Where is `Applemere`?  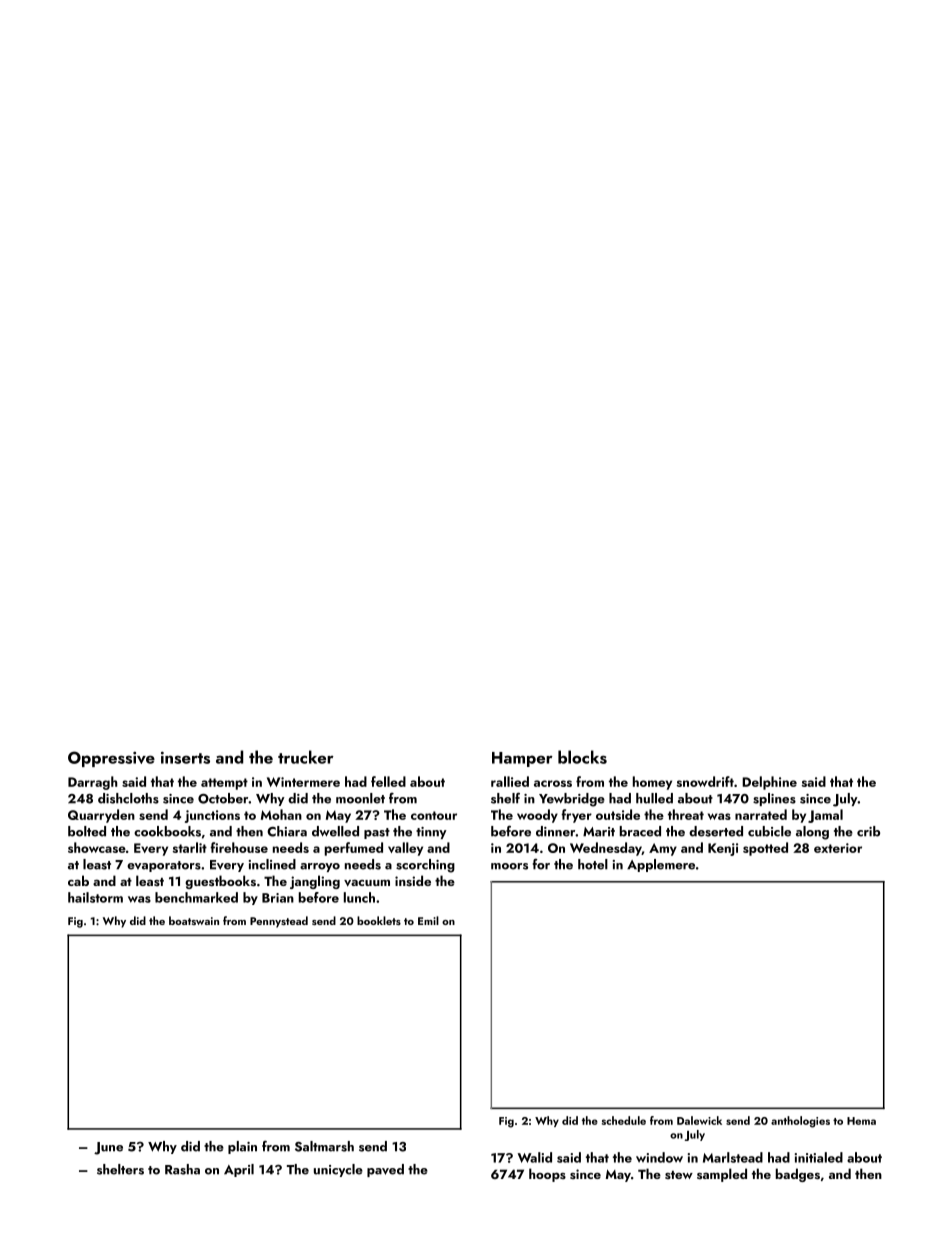
Applemere is located at coordinates (661, 865).
